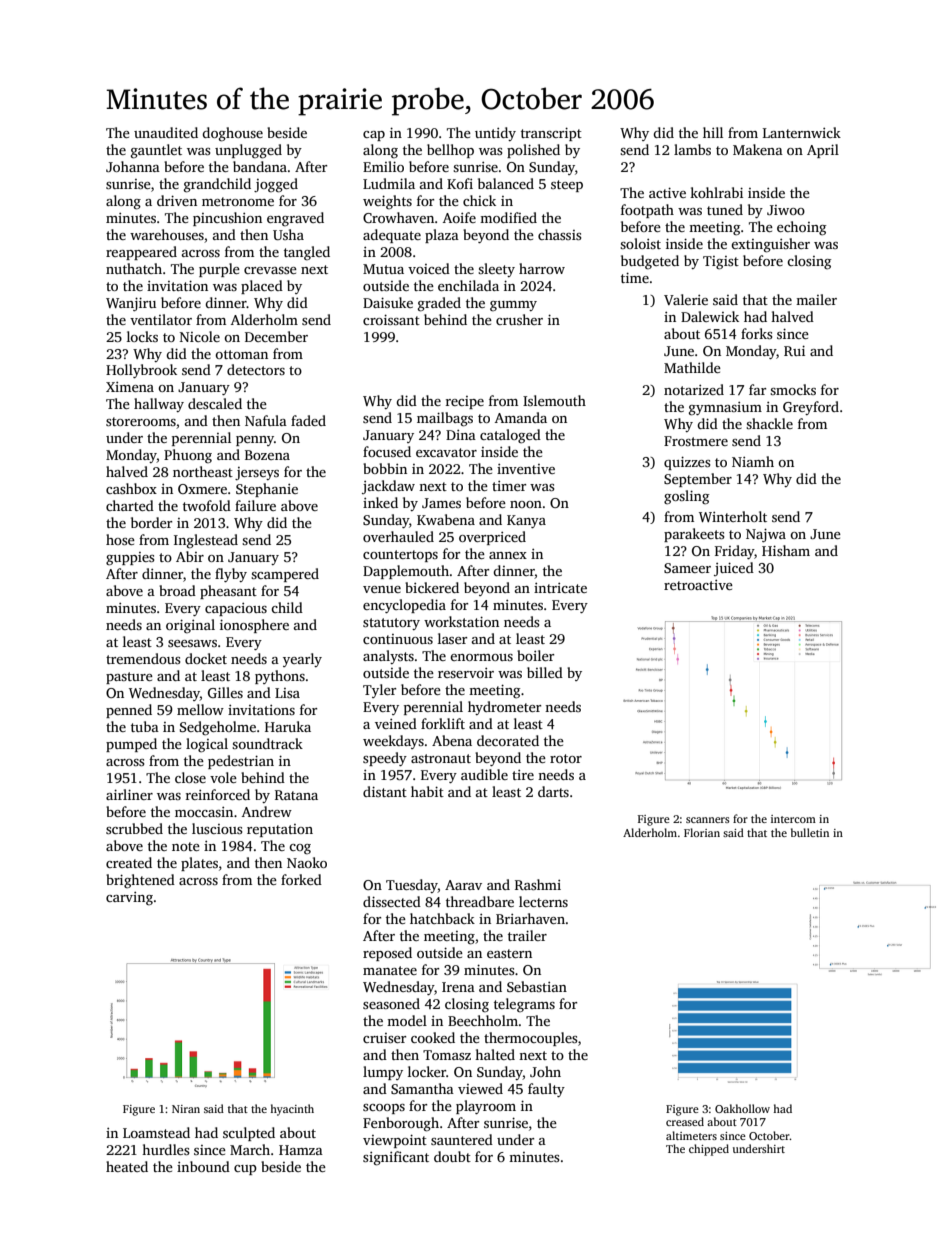 The image size is (952, 1233). What do you see at coordinates (685, 1121) in the image?
I see `creased` at bounding box center [685, 1121].
